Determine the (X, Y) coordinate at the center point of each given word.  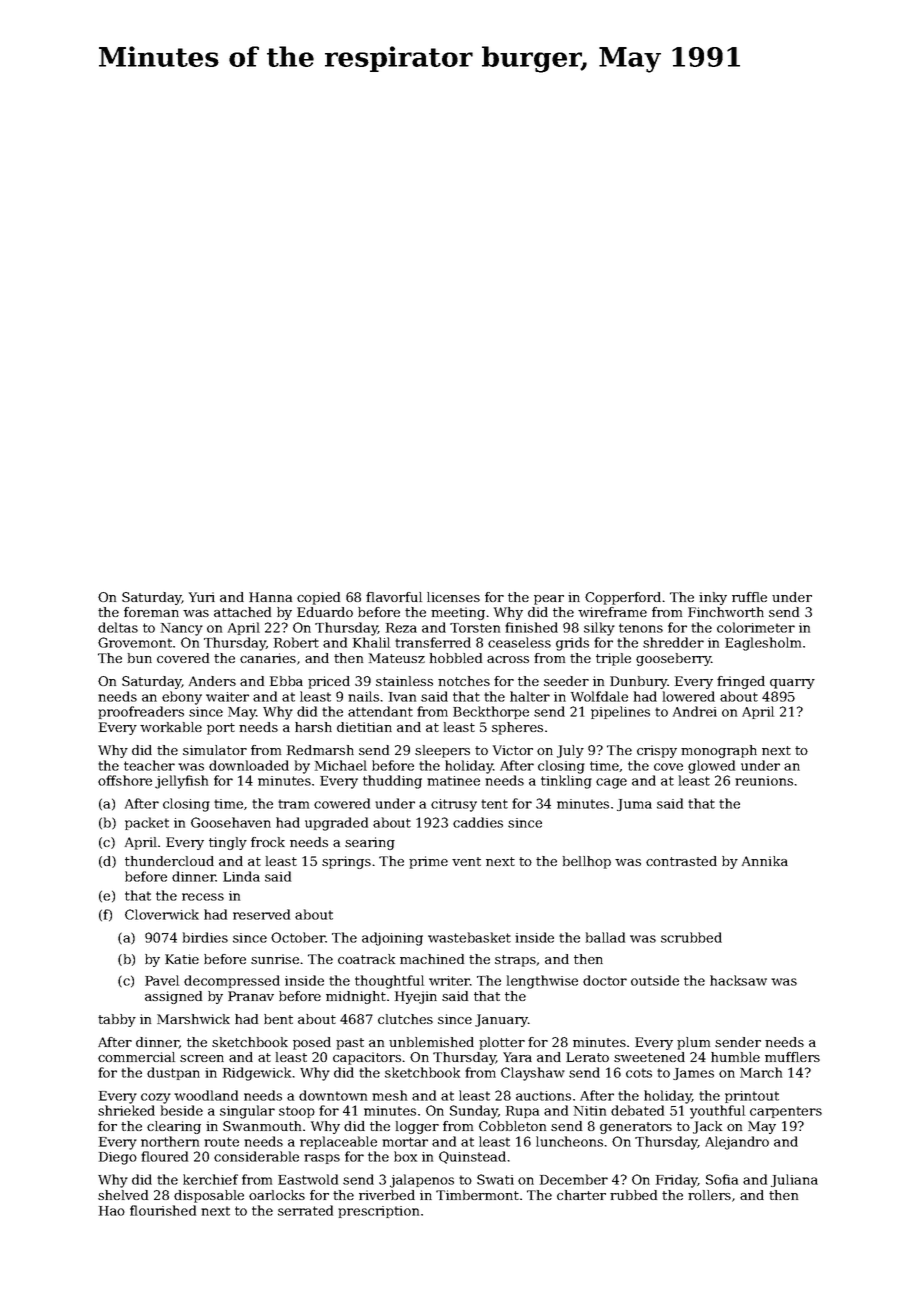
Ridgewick (257, 1074)
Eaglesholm (763, 644)
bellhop (587, 862)
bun (140, 658)
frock (268, 842)
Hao (112, 1211)
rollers (709, 1195)
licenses (453, 597)
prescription (378, 1212)
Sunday (474, 1112)
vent (466, 861)
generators (636, 1128)
